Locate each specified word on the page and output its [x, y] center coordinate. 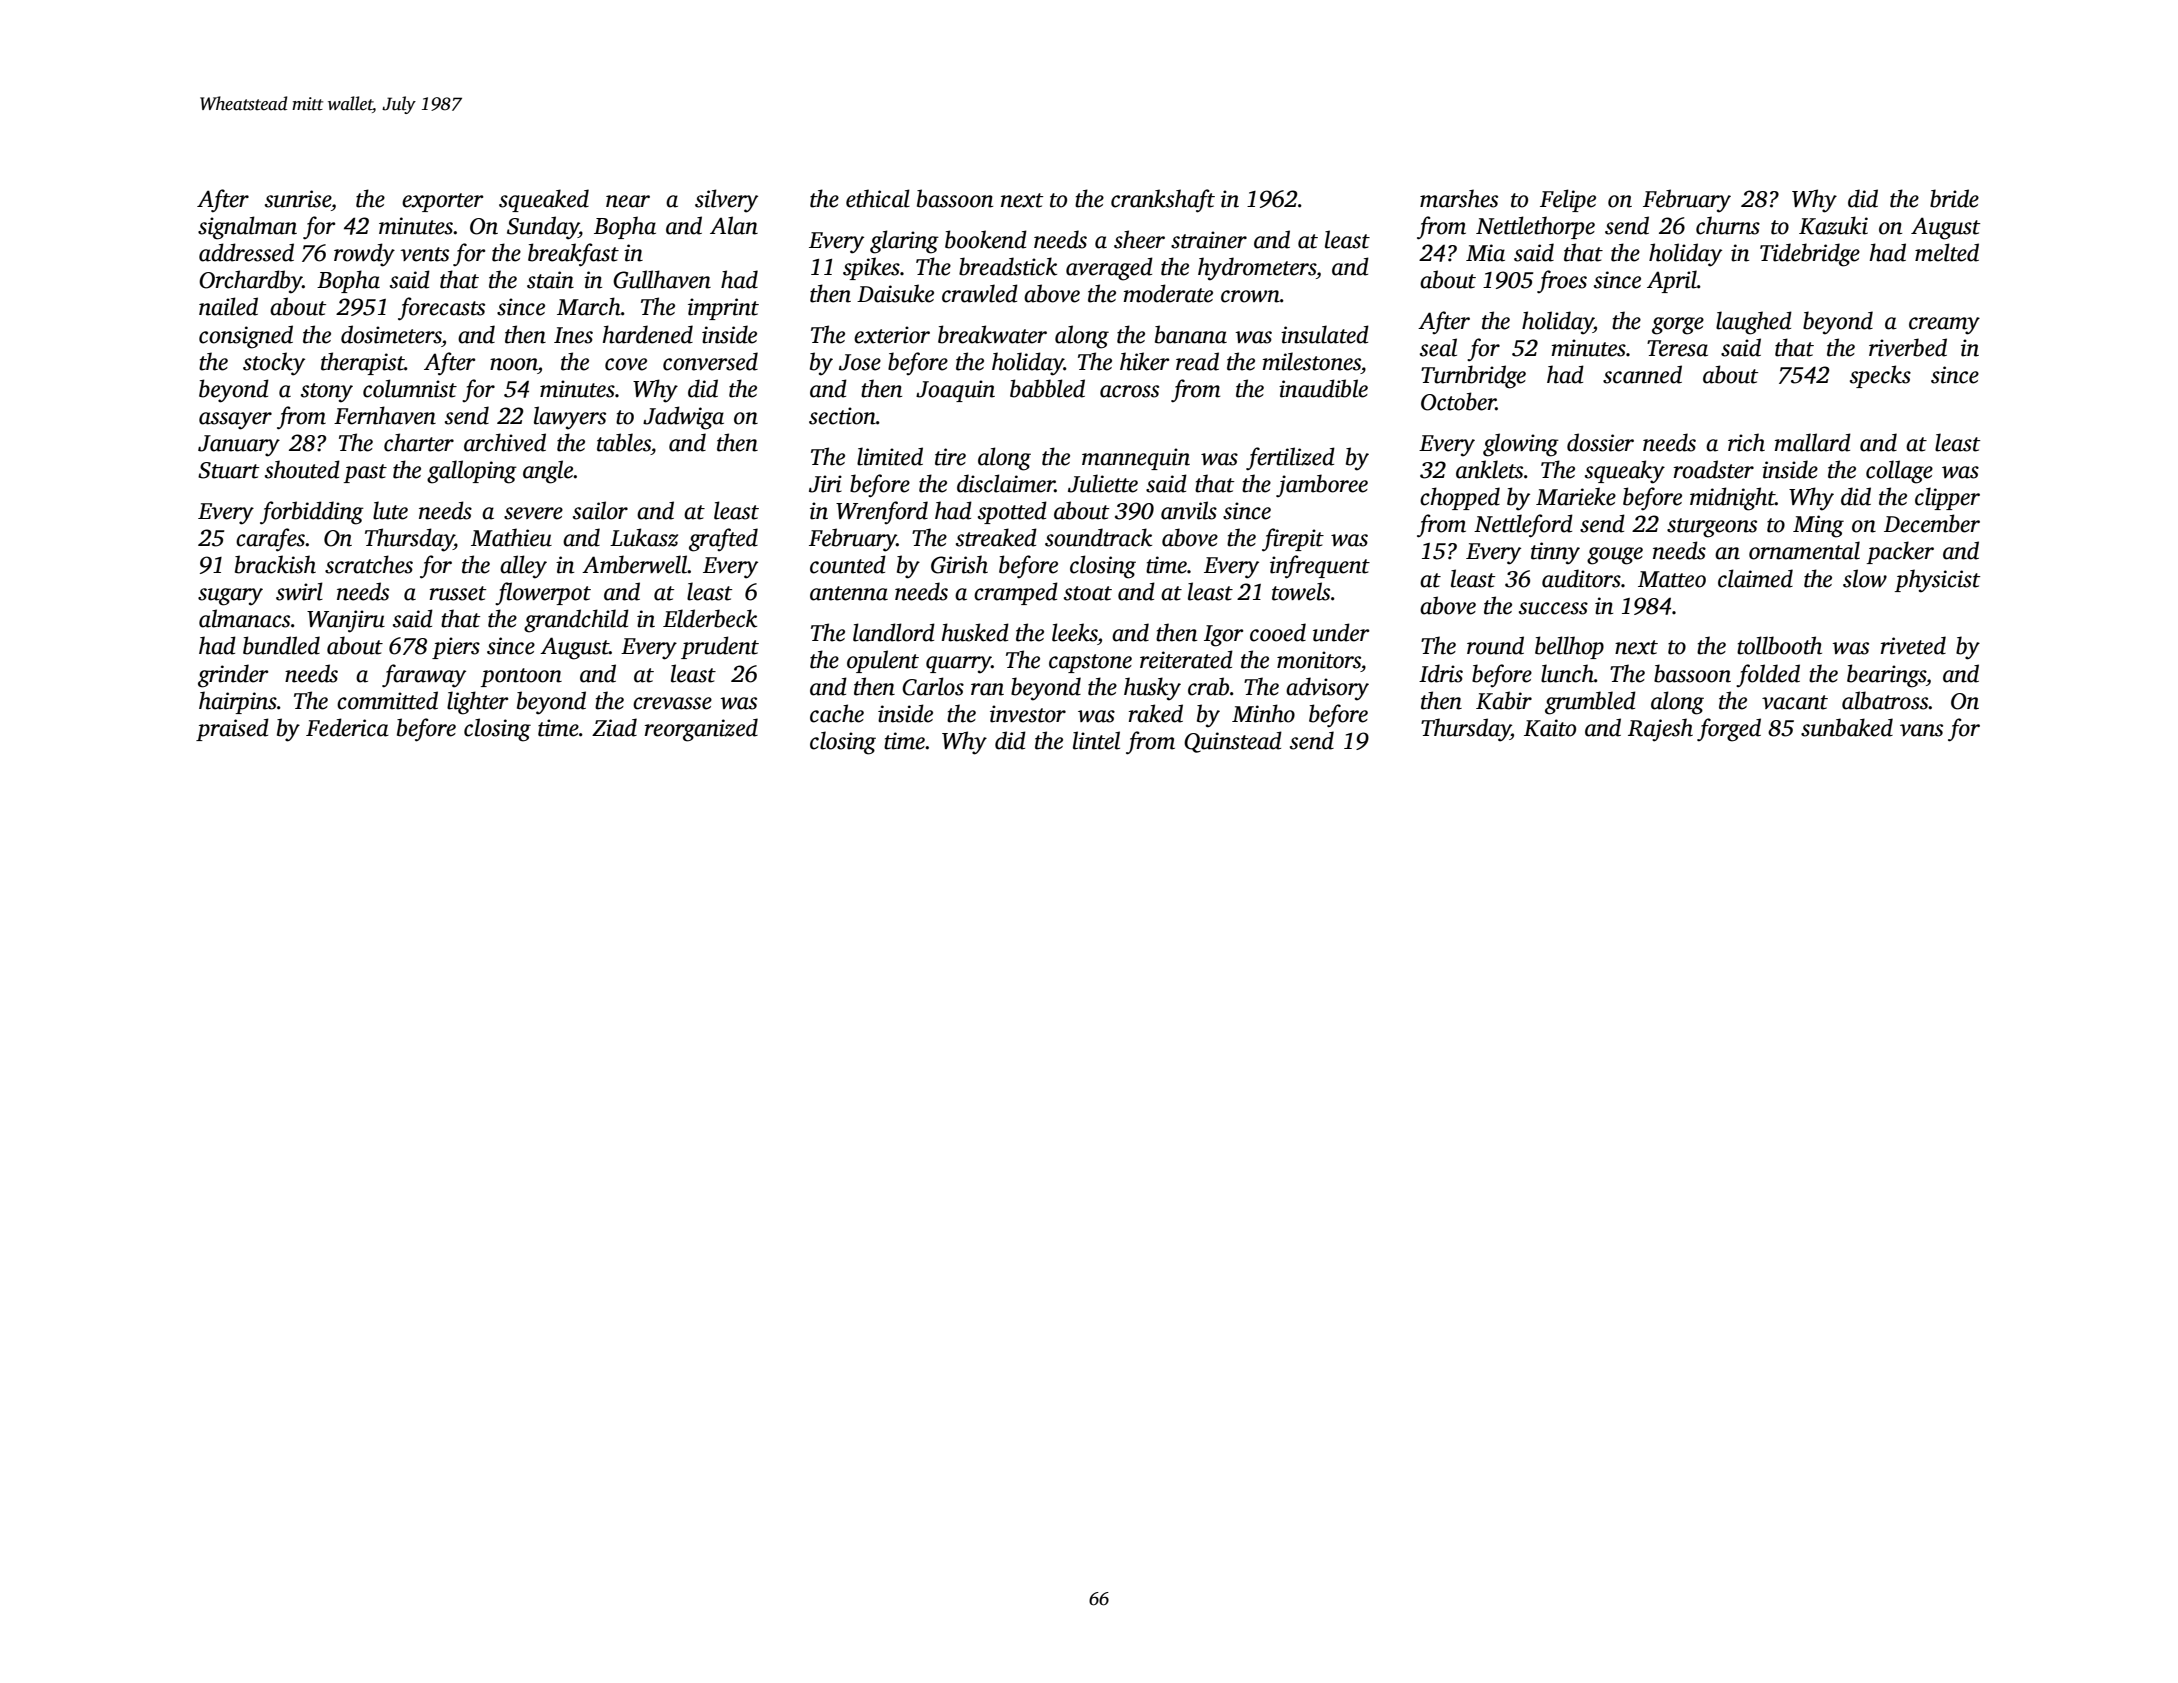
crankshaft [1163, 201]
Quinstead [1233, 742]
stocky [274, 364]
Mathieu [511, 537]
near [628, 201]
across [1129, 391]
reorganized [701, 730]
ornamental [1804, 550]
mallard [1813, 442]
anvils [1189, 510]
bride [1954, 198]
